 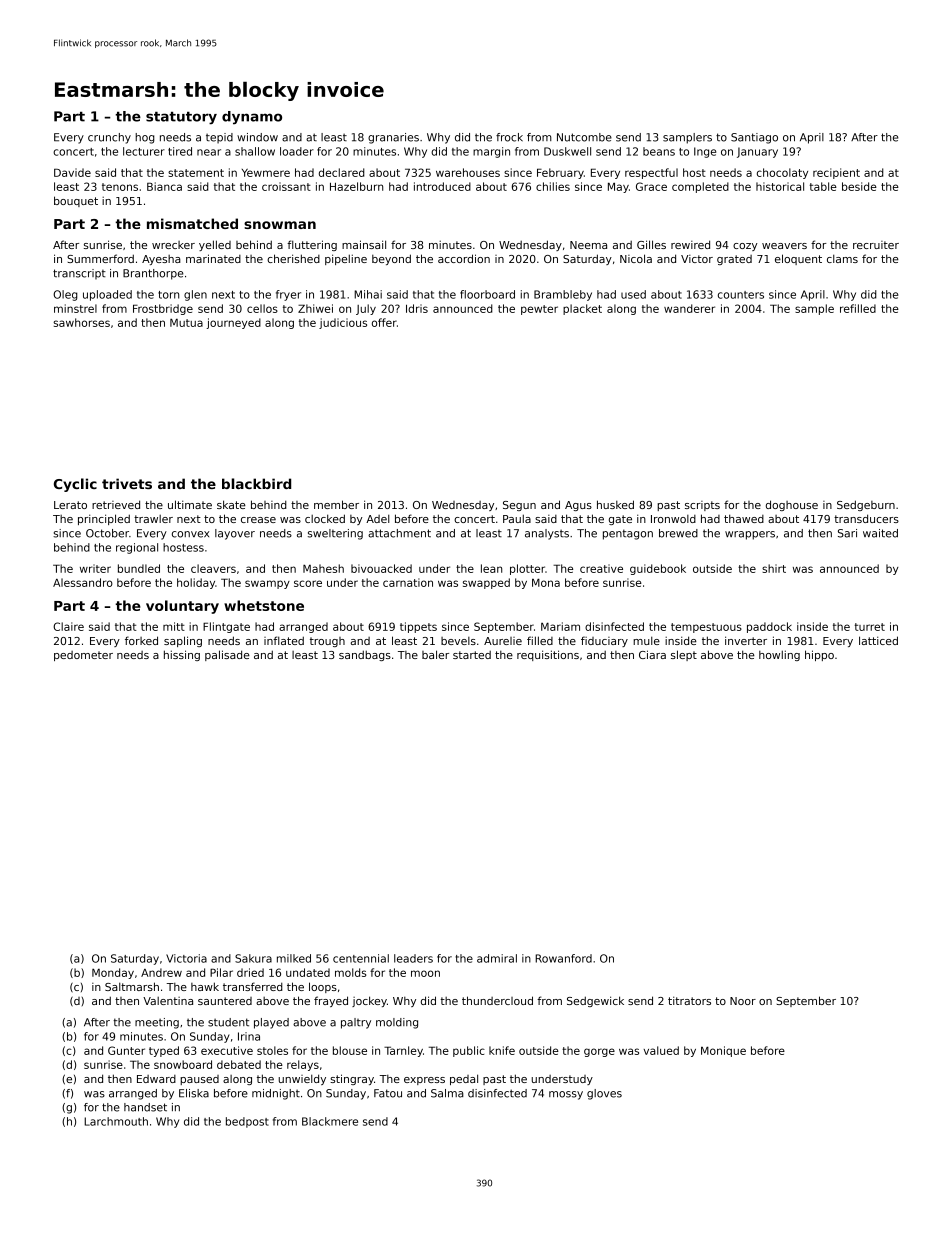 I want to click on yelled, so click(x=215, y=245).
